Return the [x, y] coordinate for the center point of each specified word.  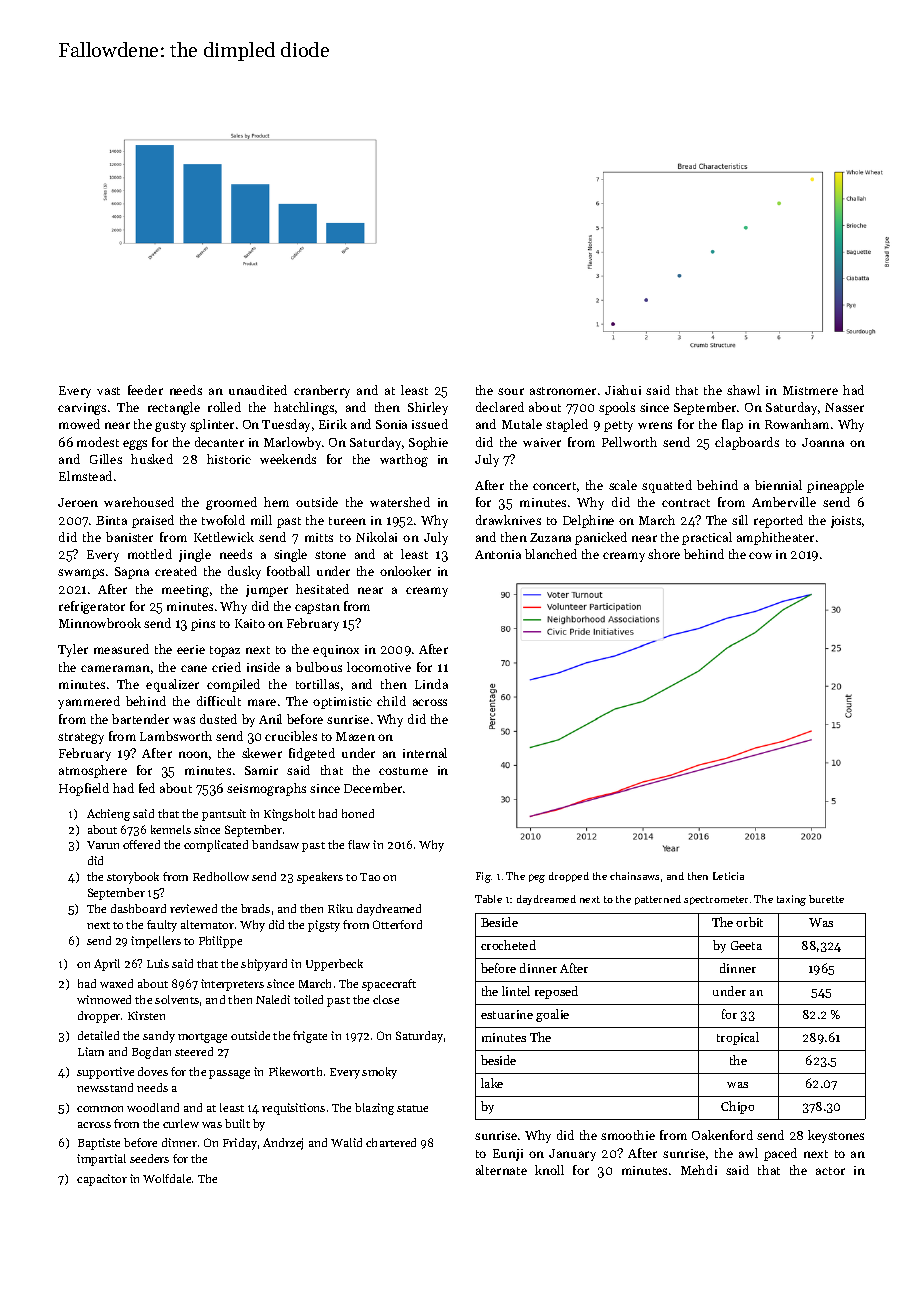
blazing [374, 1109]
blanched [551, 554]
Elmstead [85, 476]
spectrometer [716, 900]
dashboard [138, 908]
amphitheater [775, 538]
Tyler [73, 650]
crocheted [508, 945]
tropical [738, 1038]
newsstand [105, 1087]
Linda [431, 684]
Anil [270, 719]
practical [707, 538]
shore [664, 554]
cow [760, 555]
